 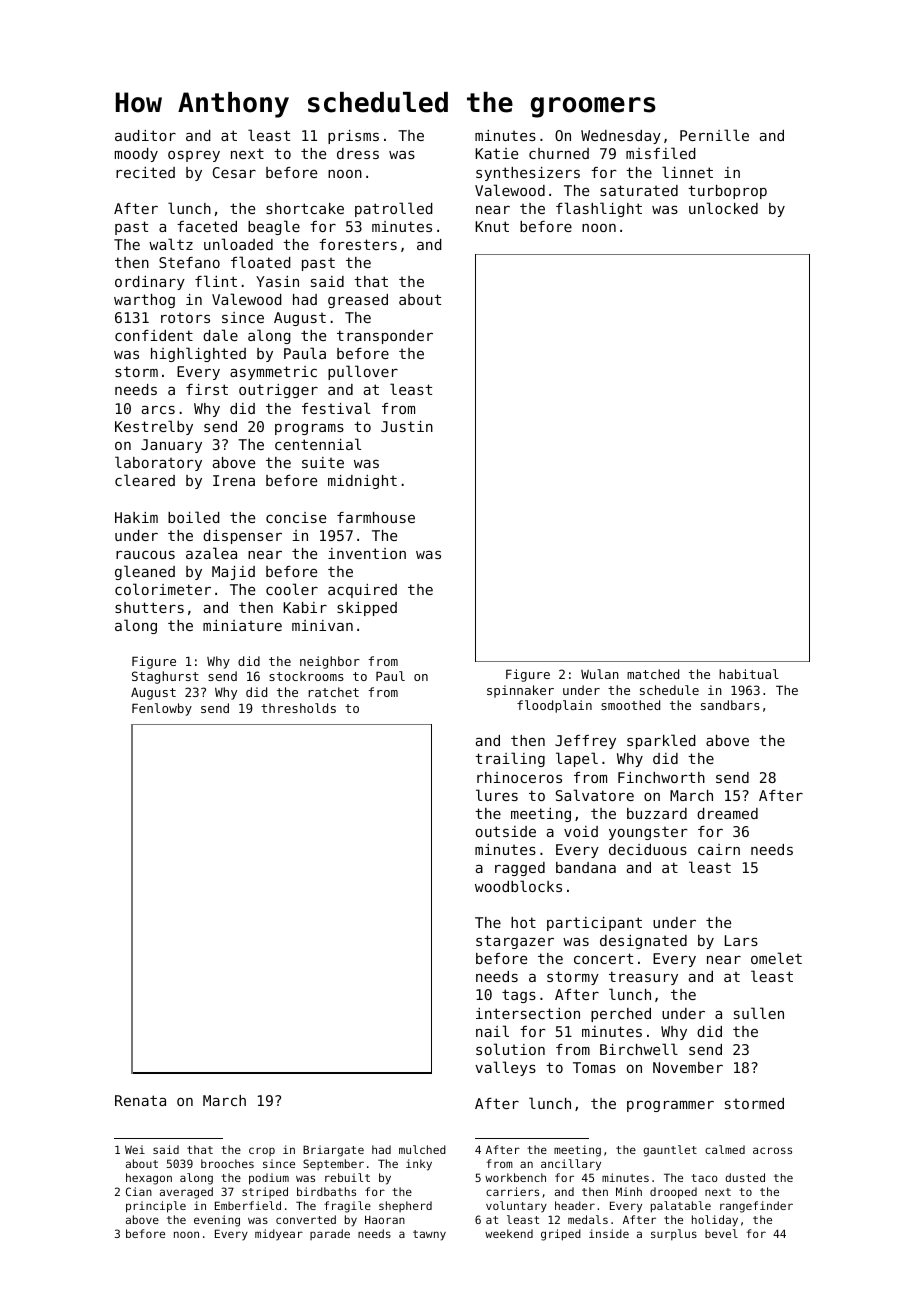 What do you see at coordinates (376, 517) in the document?
I see `farmhouse` at bounding box center [376, 517].
